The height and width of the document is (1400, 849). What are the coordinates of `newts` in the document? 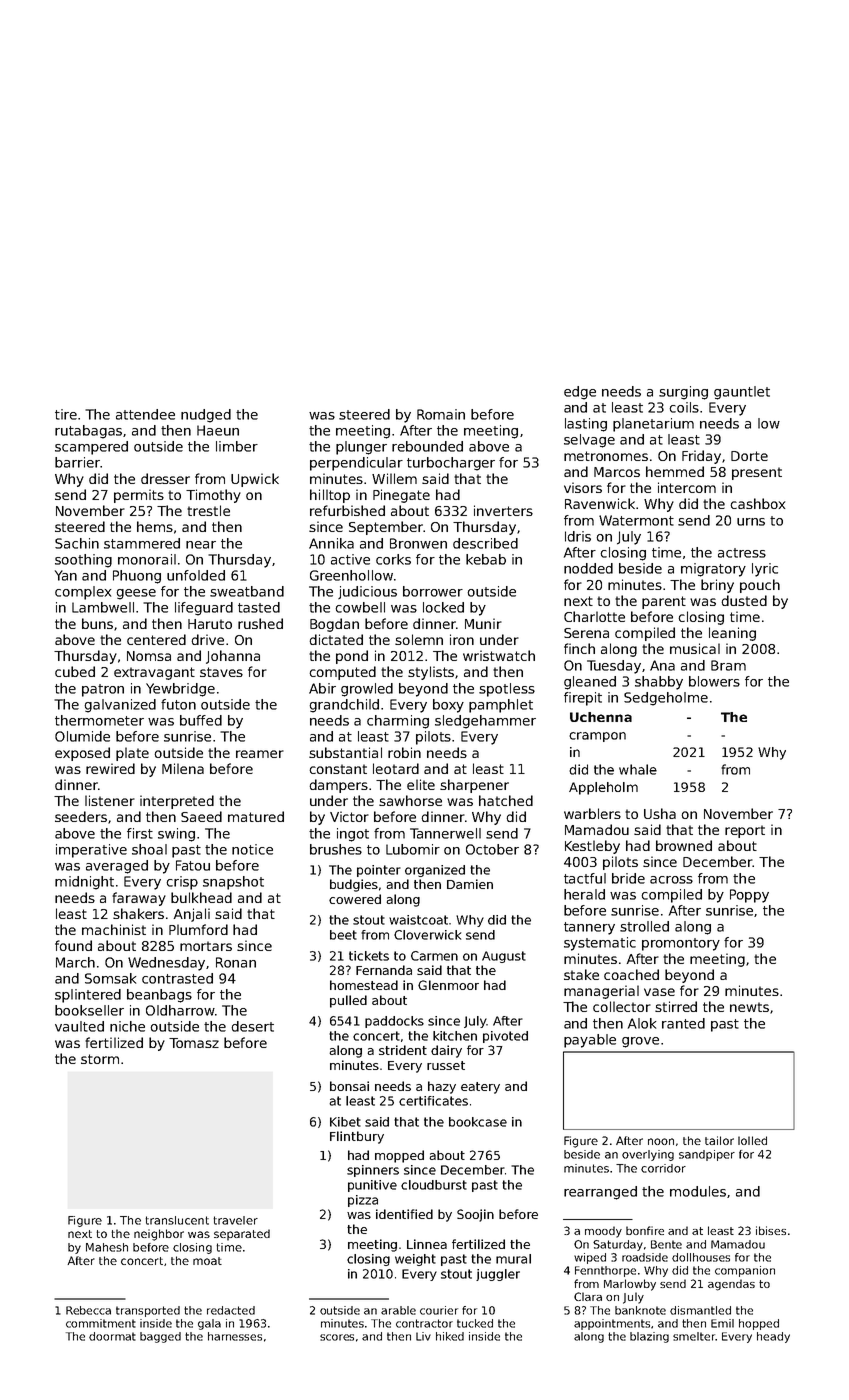 It's located at (749, 1007).
